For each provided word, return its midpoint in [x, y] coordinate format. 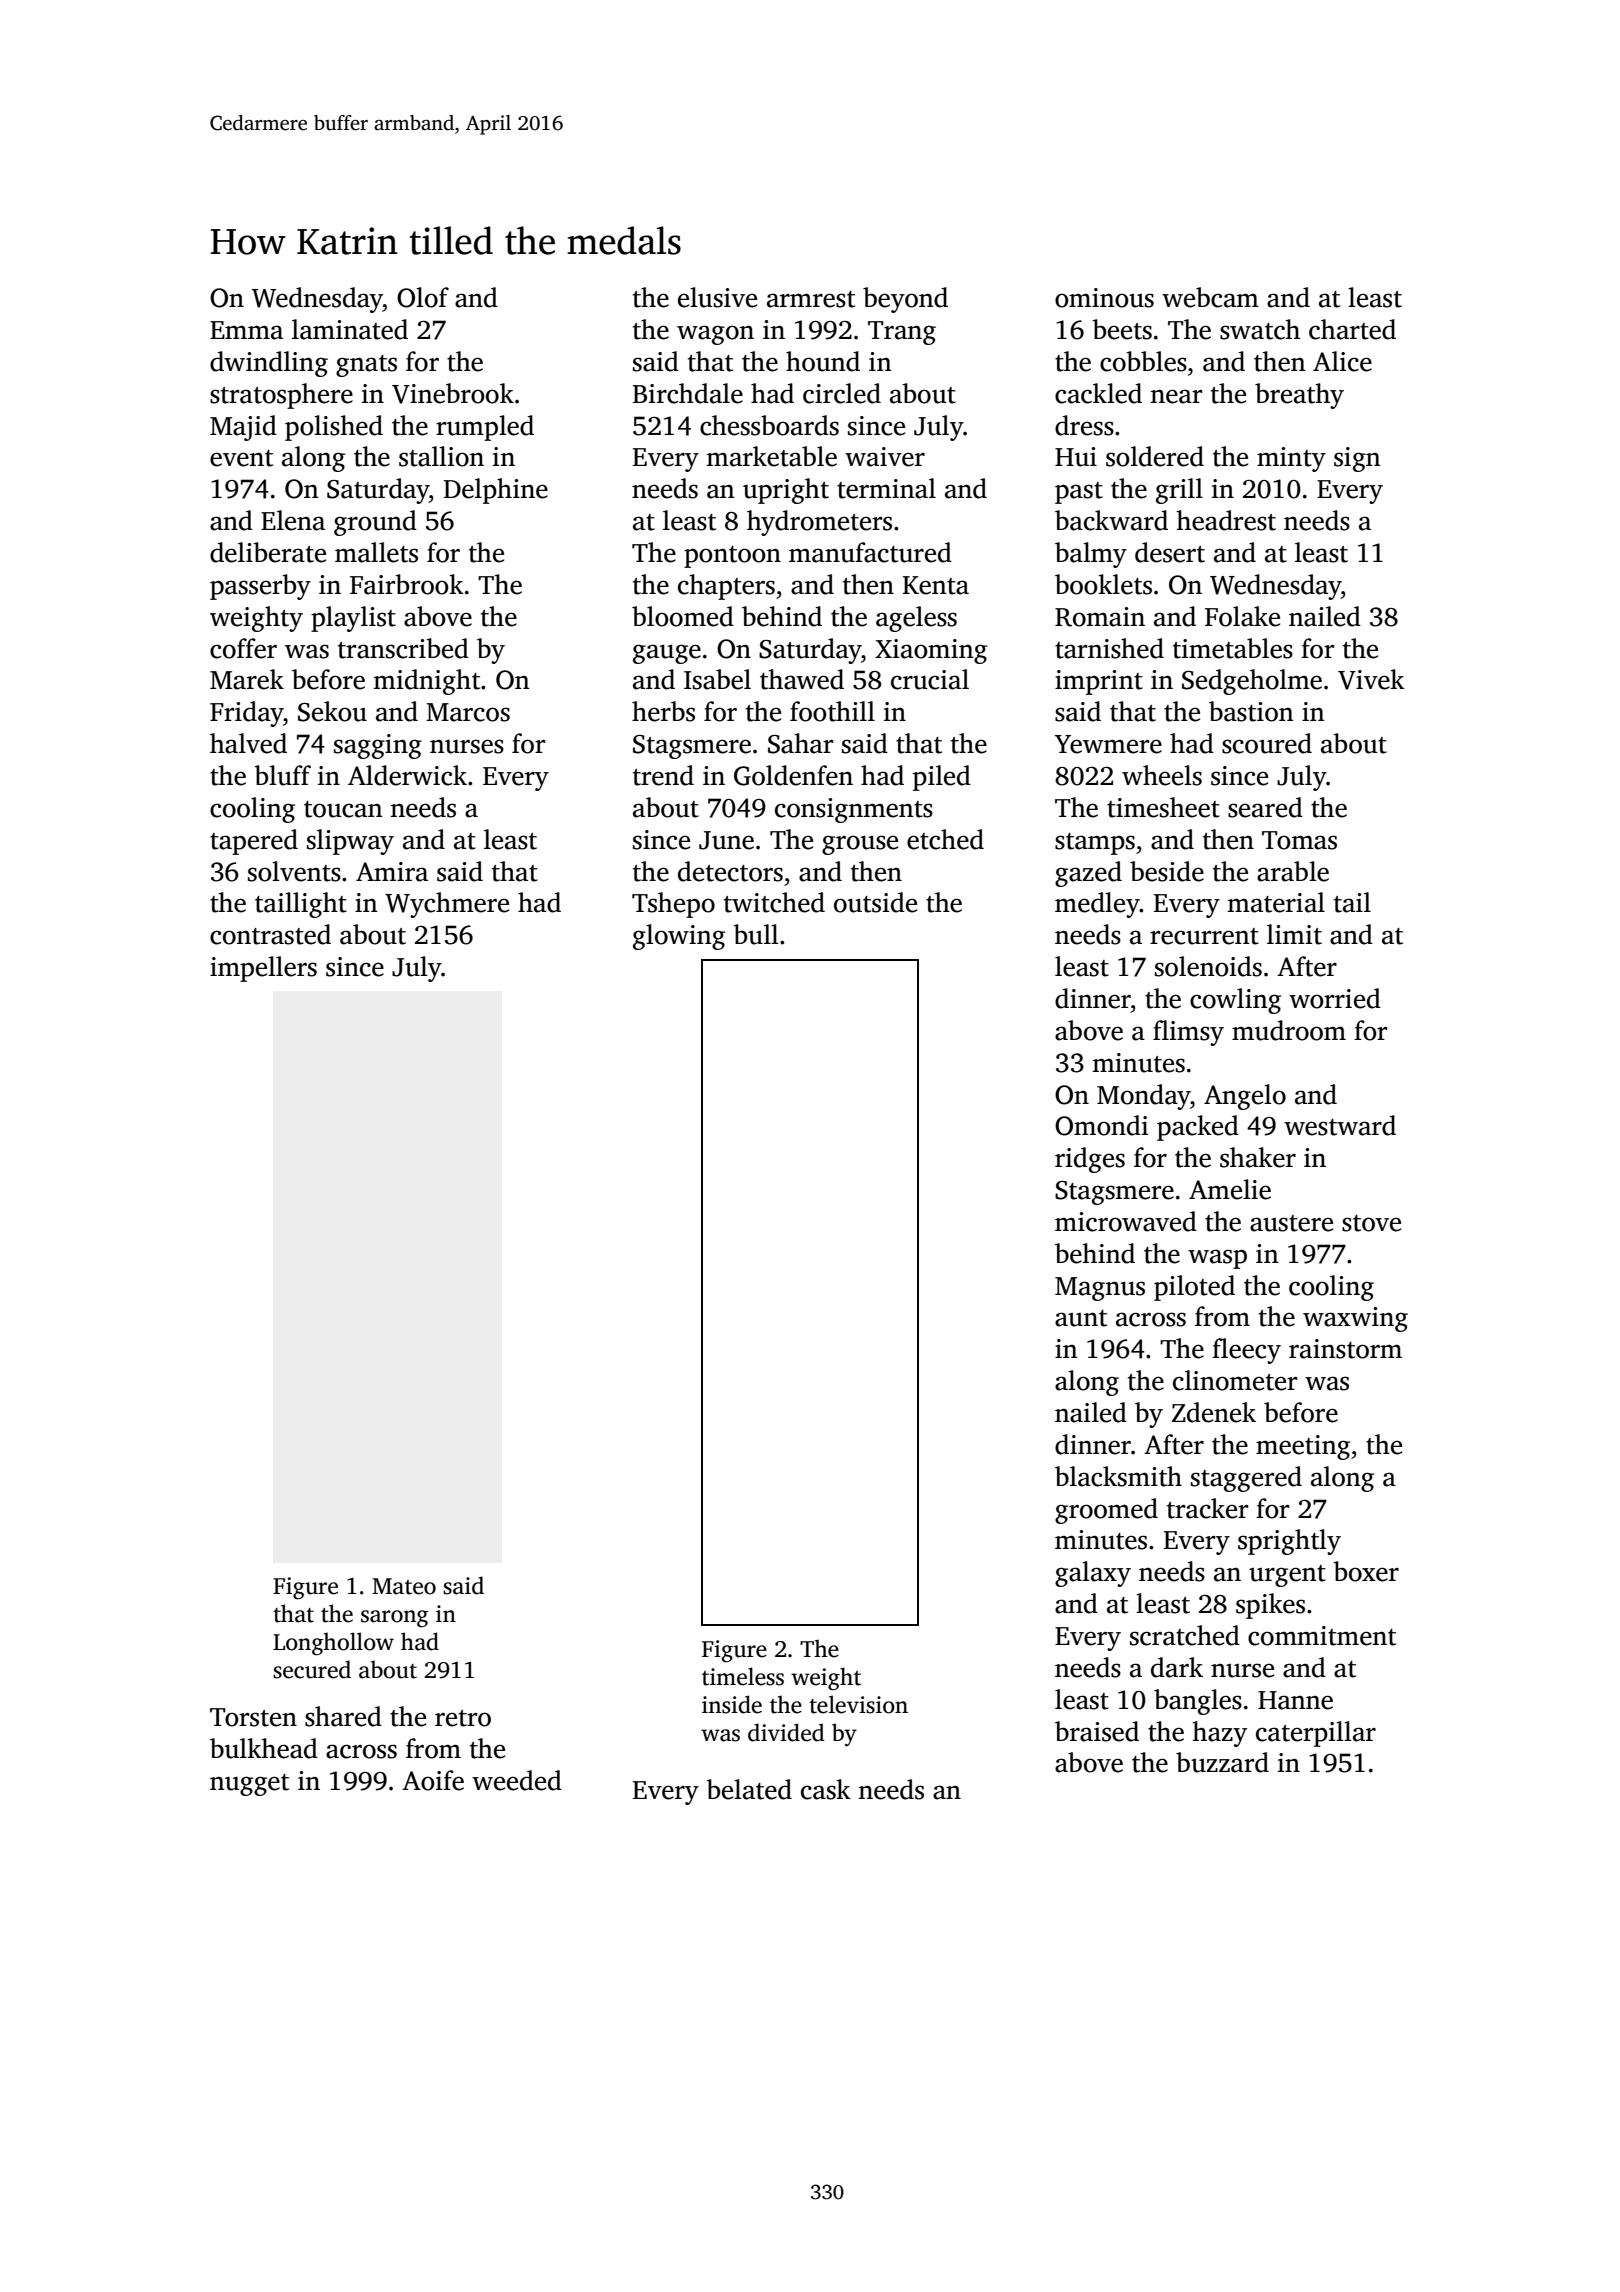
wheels [1162, 775]
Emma [246, 330]
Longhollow [333, 1644]
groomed [1106, 1511]
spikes [1270, 1606]
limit [1294, 934]
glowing [679, 937]
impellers [263, 969]
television [858, 1704]
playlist [353, 619]
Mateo [404, 1586]
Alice [1342, 361]
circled [842, 393]
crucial [930, 679]
